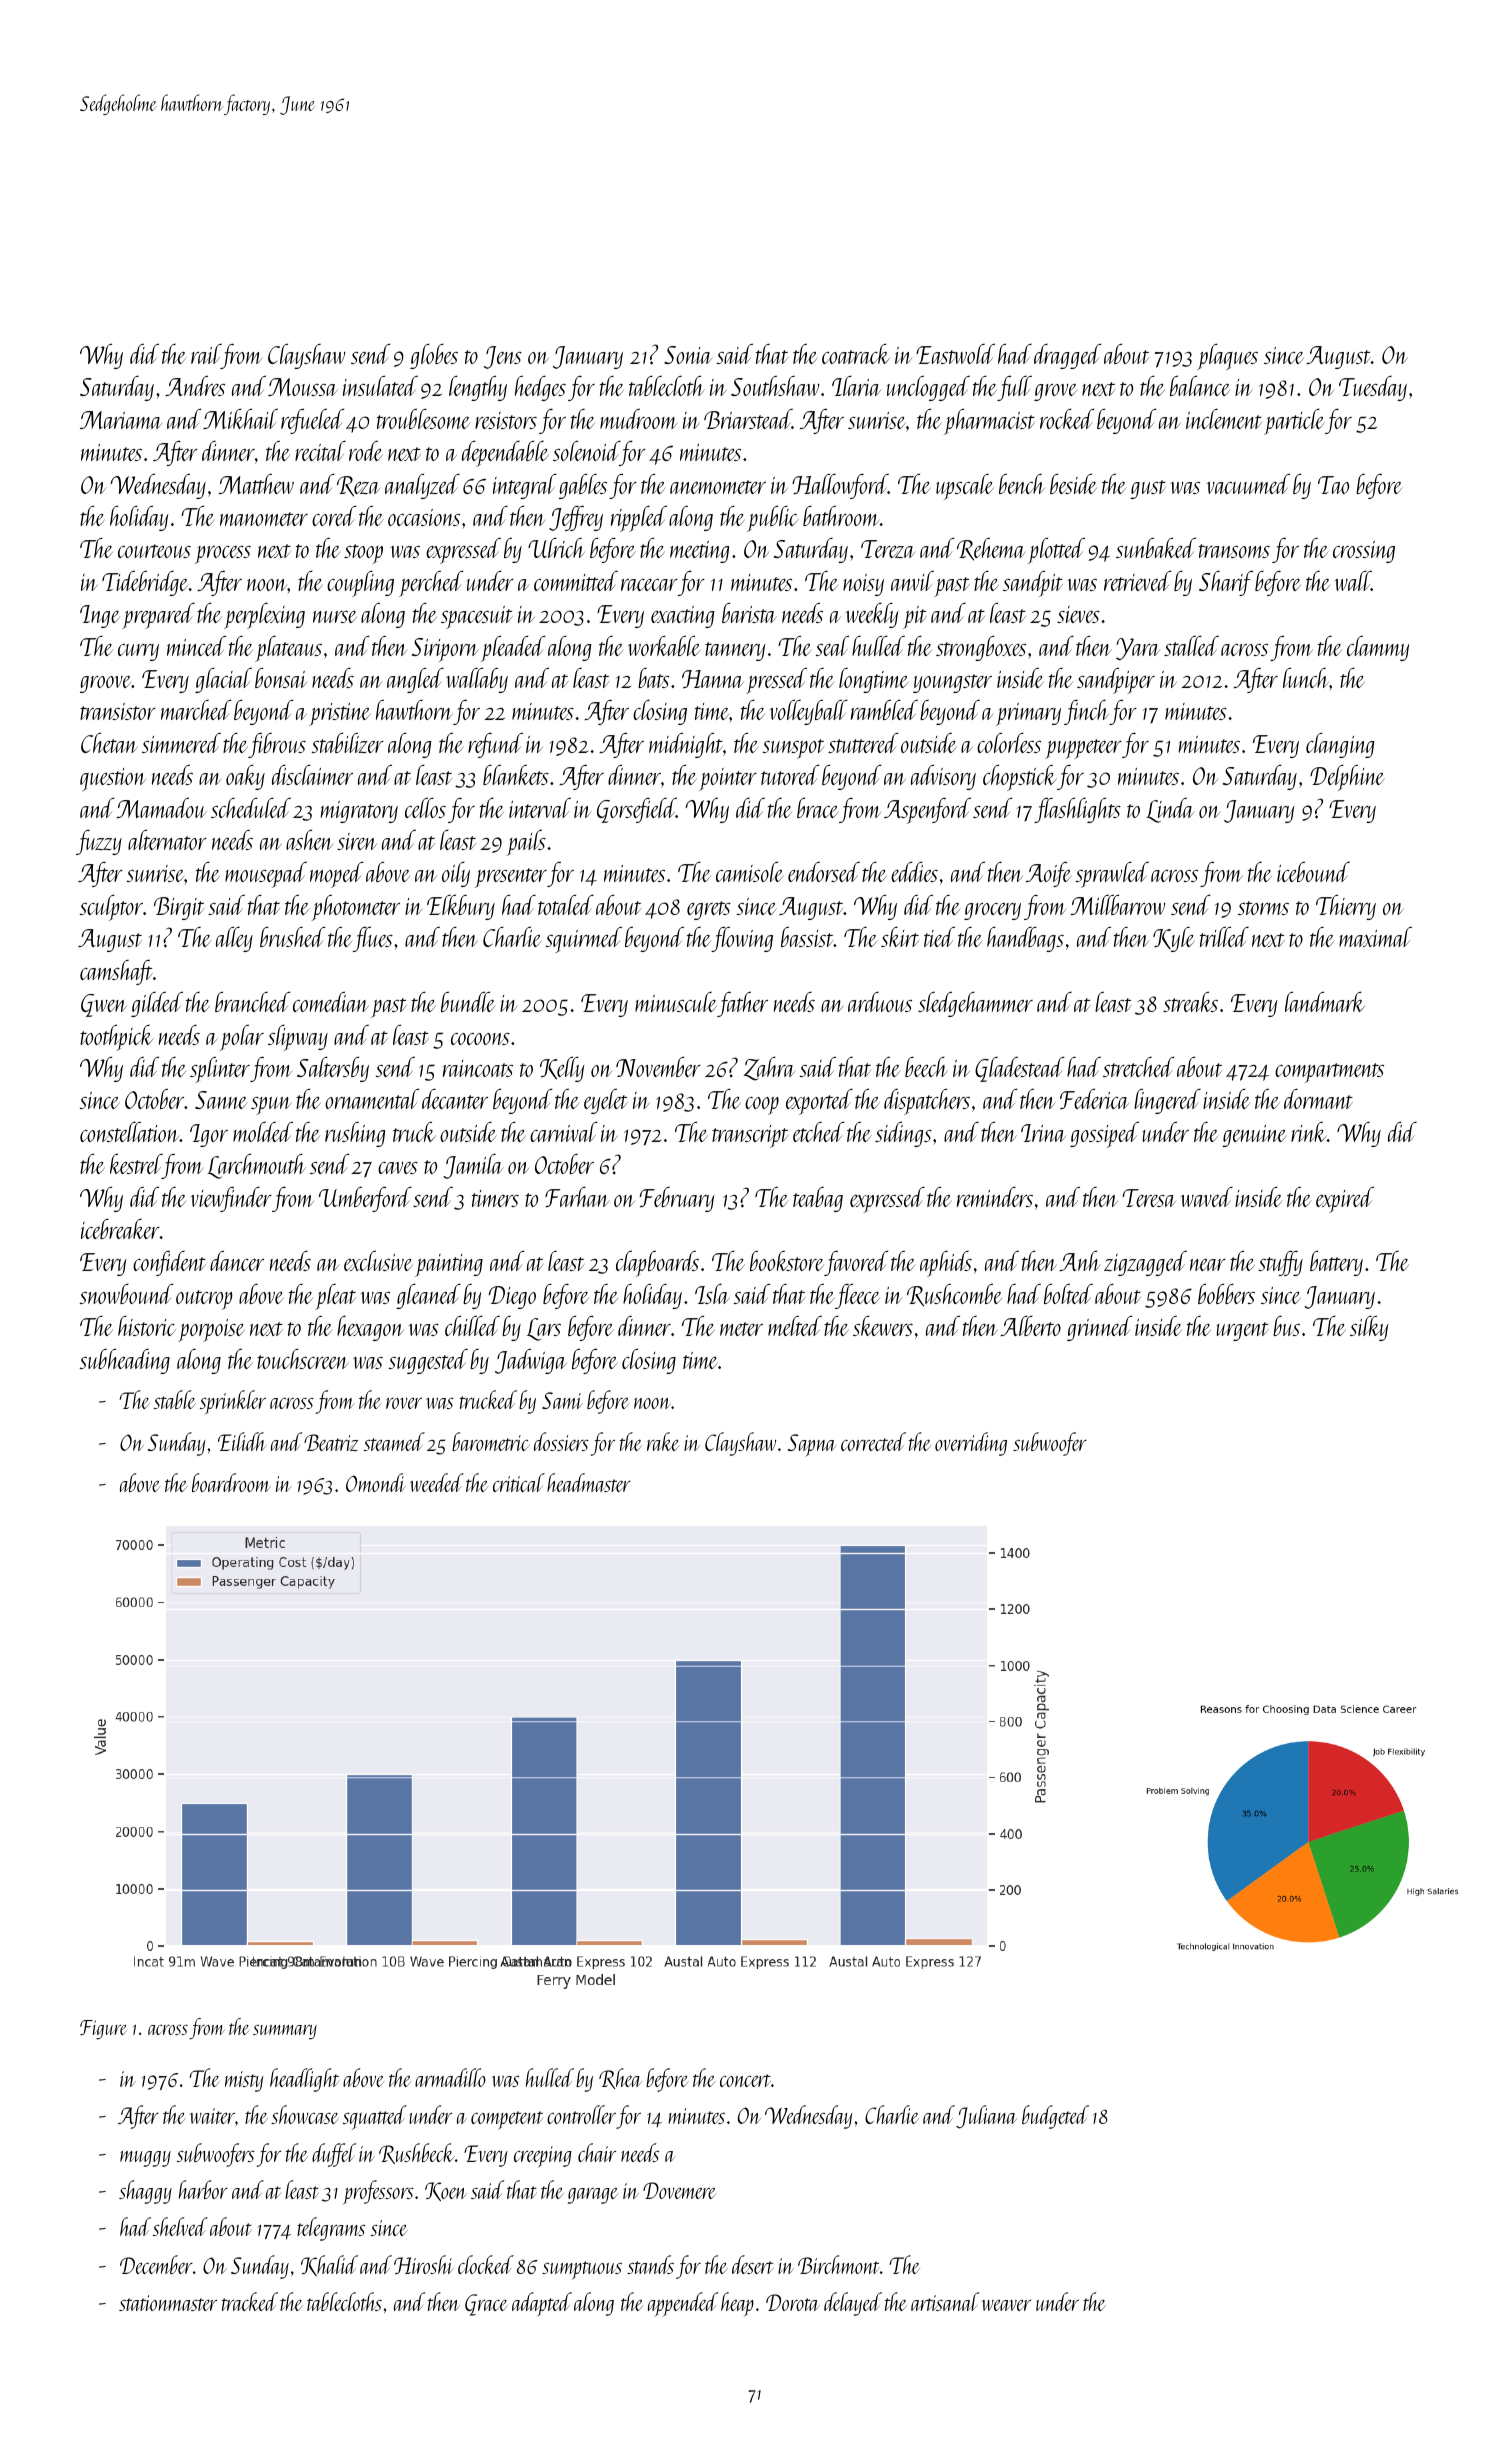  I want to click on plaques, so click(1227, 357).
